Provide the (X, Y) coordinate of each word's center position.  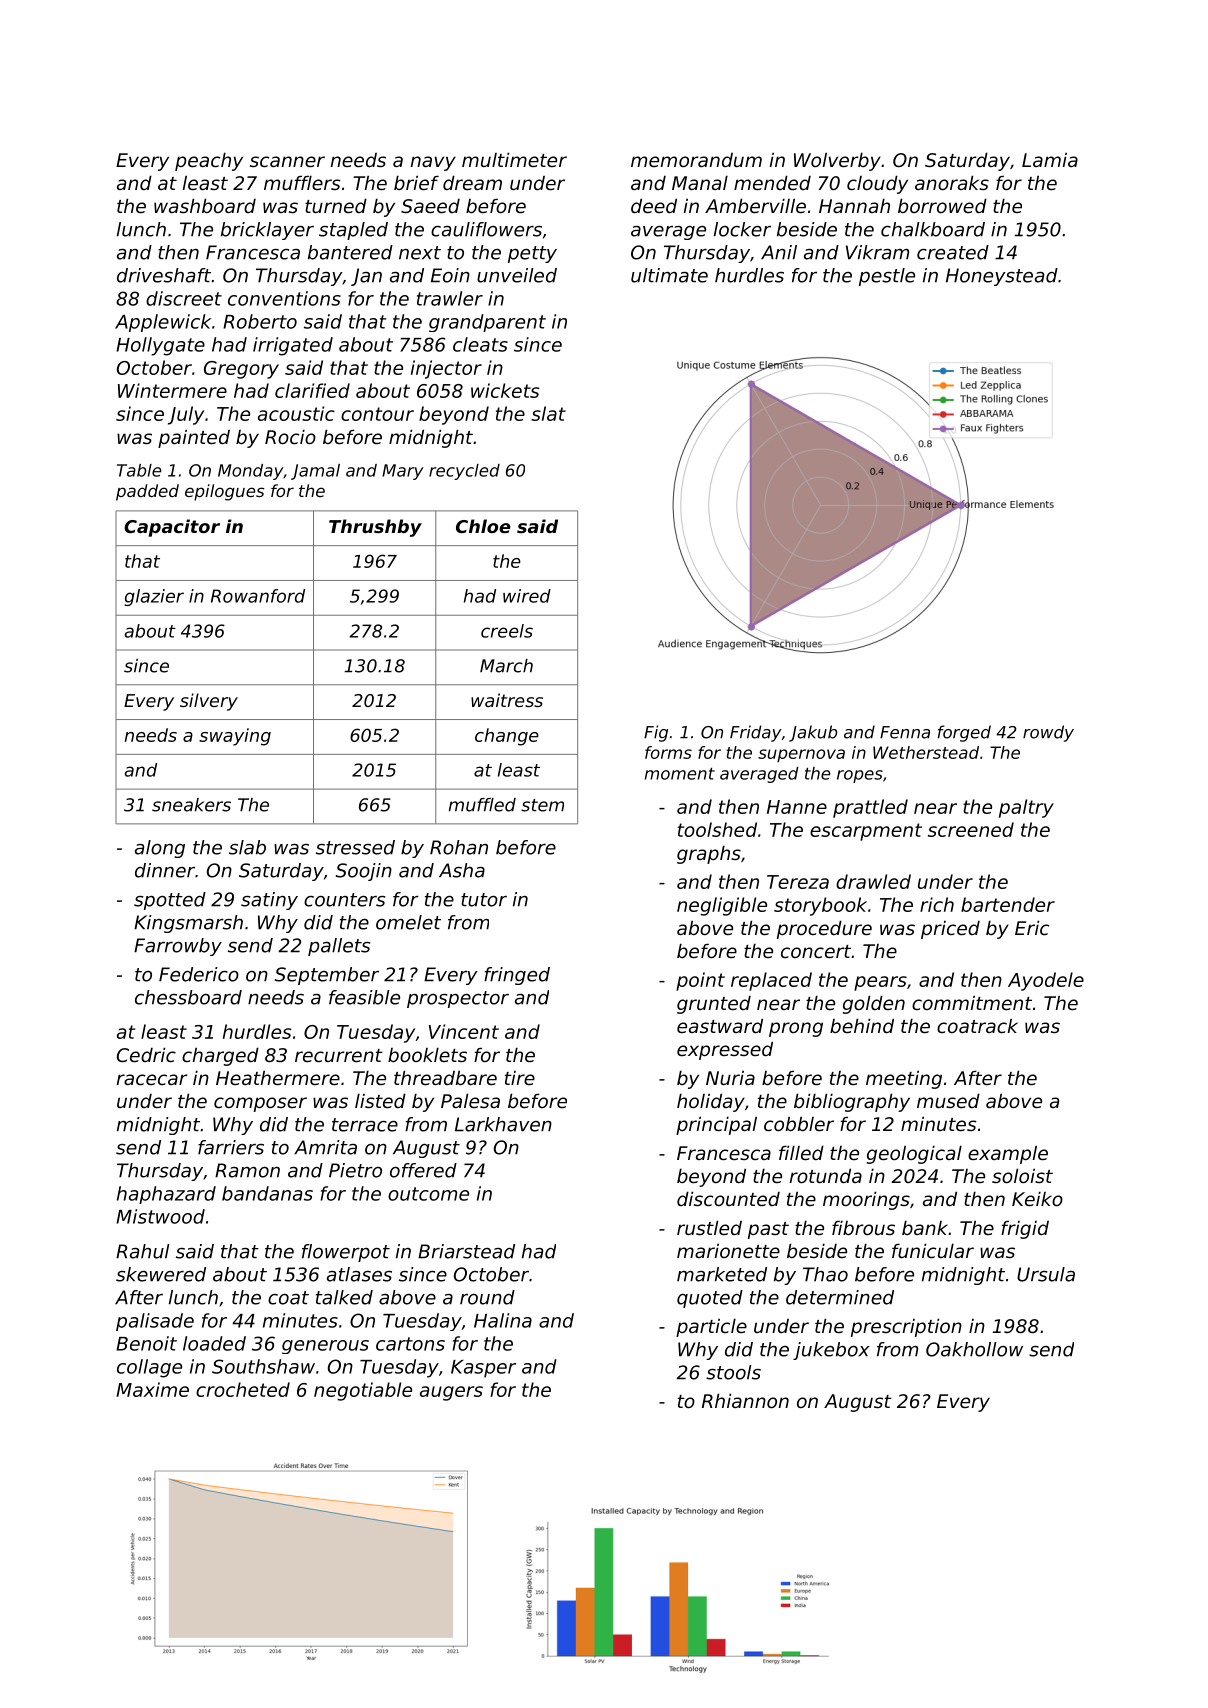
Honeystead (1002, 277)
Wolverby (837, 161)
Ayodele (1046, 981)
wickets (505, 390)
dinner (165, 870)
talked (344, 1297)
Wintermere (172, 390)
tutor (484, 900)
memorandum (696, 160)
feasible (364, 997)
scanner (287, 161)
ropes (860, 776)
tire (520, 1078)
